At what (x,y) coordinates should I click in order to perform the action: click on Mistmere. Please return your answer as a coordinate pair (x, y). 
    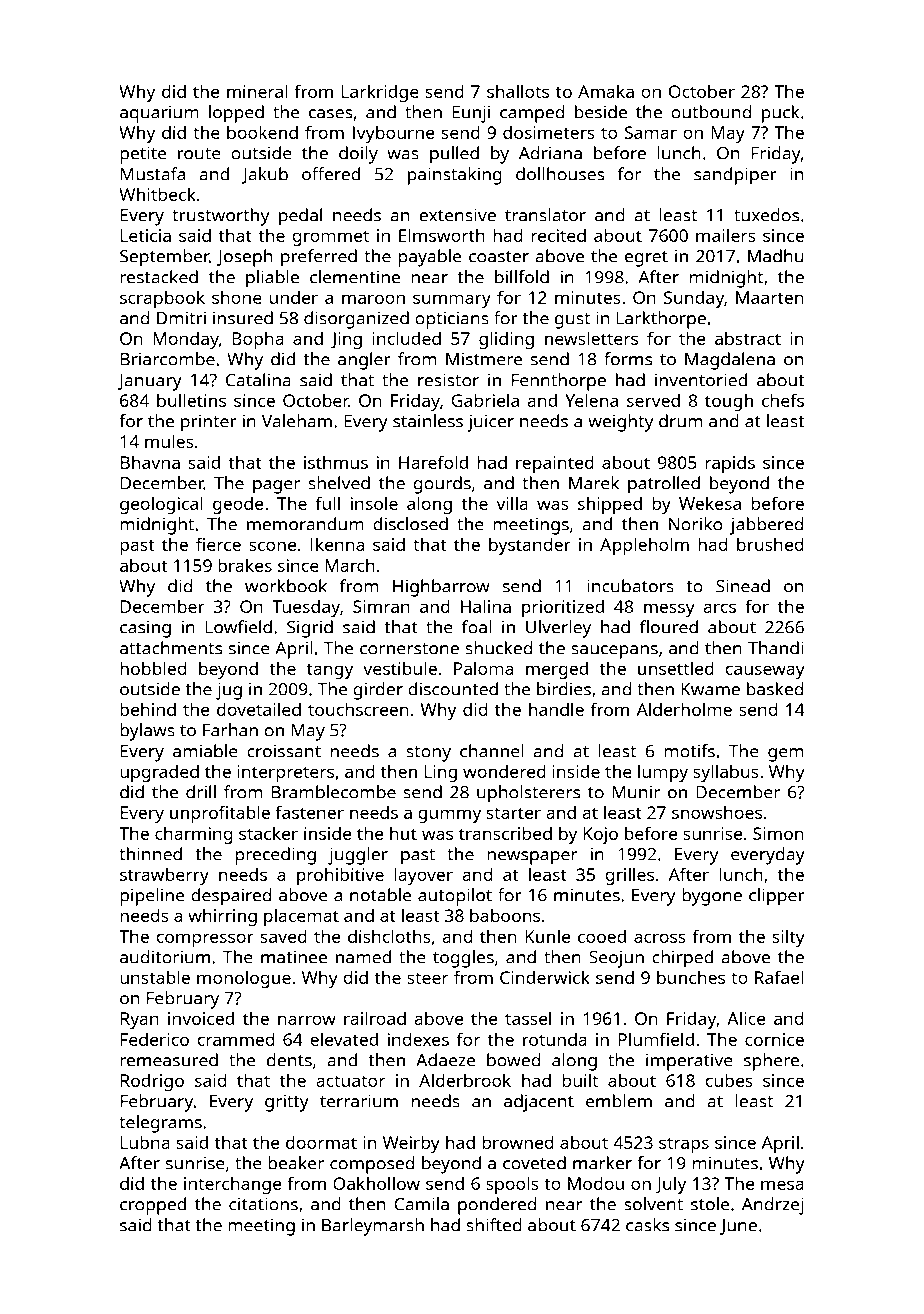
    Looking at the image, I should click on (484, 359).
